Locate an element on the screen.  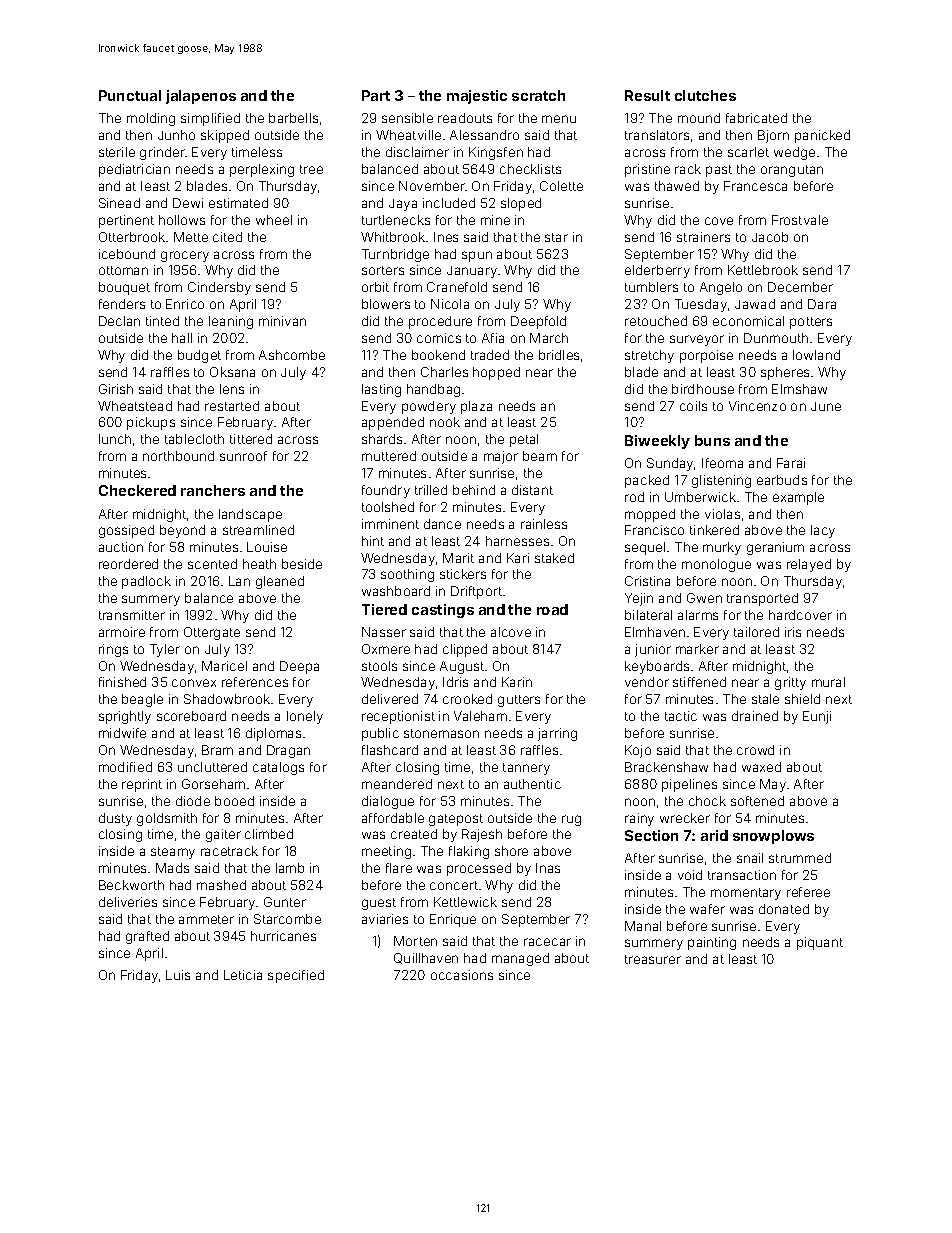
Beckworth is located at coordinates (131, 885).
